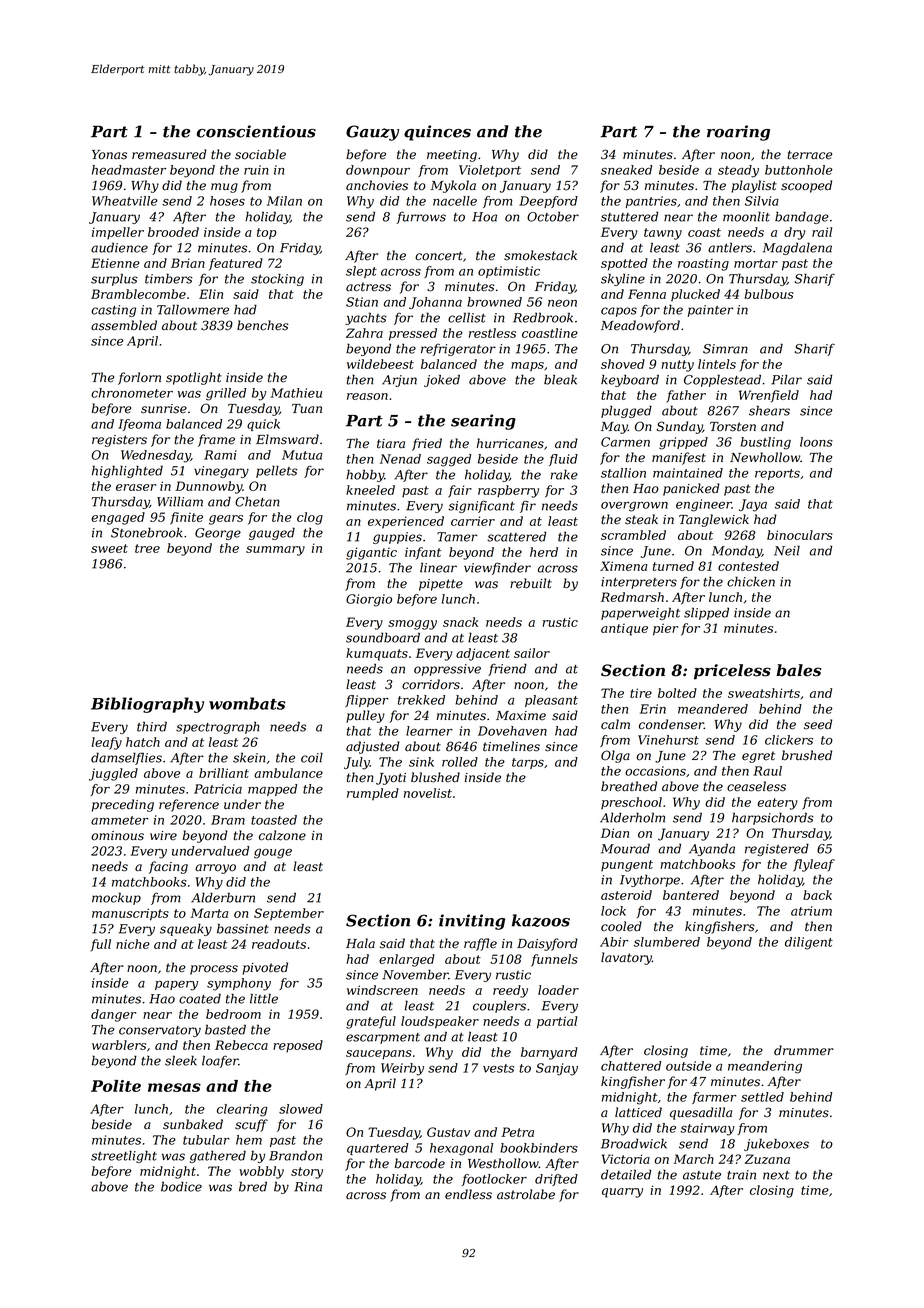 Image resolution: width=924 pixels, height=1308 pixels. Describe the element at coordinates (764, 693) in the document. I see `sweatshirts` at that location.
